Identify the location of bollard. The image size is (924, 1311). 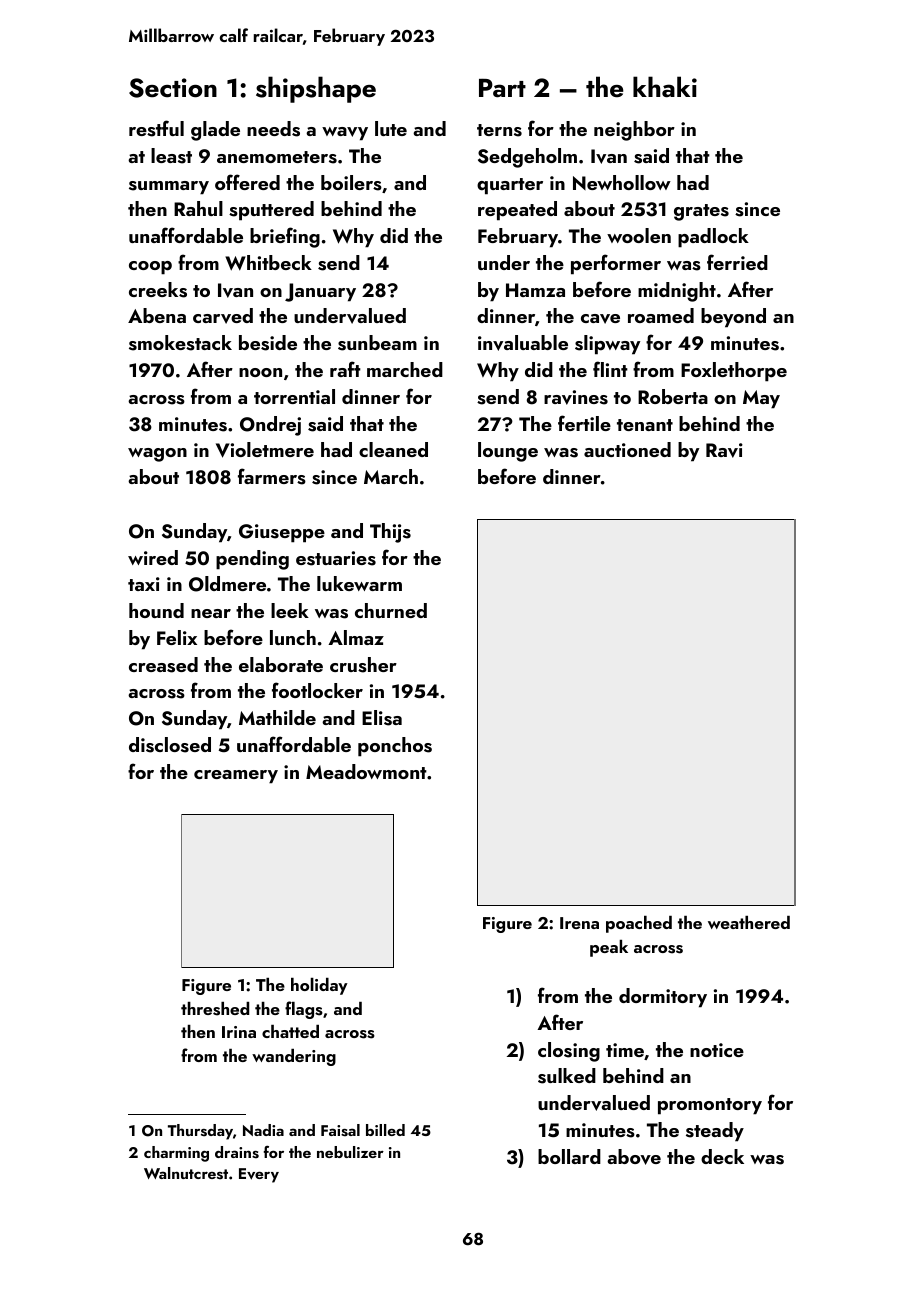
(569, 1156).
